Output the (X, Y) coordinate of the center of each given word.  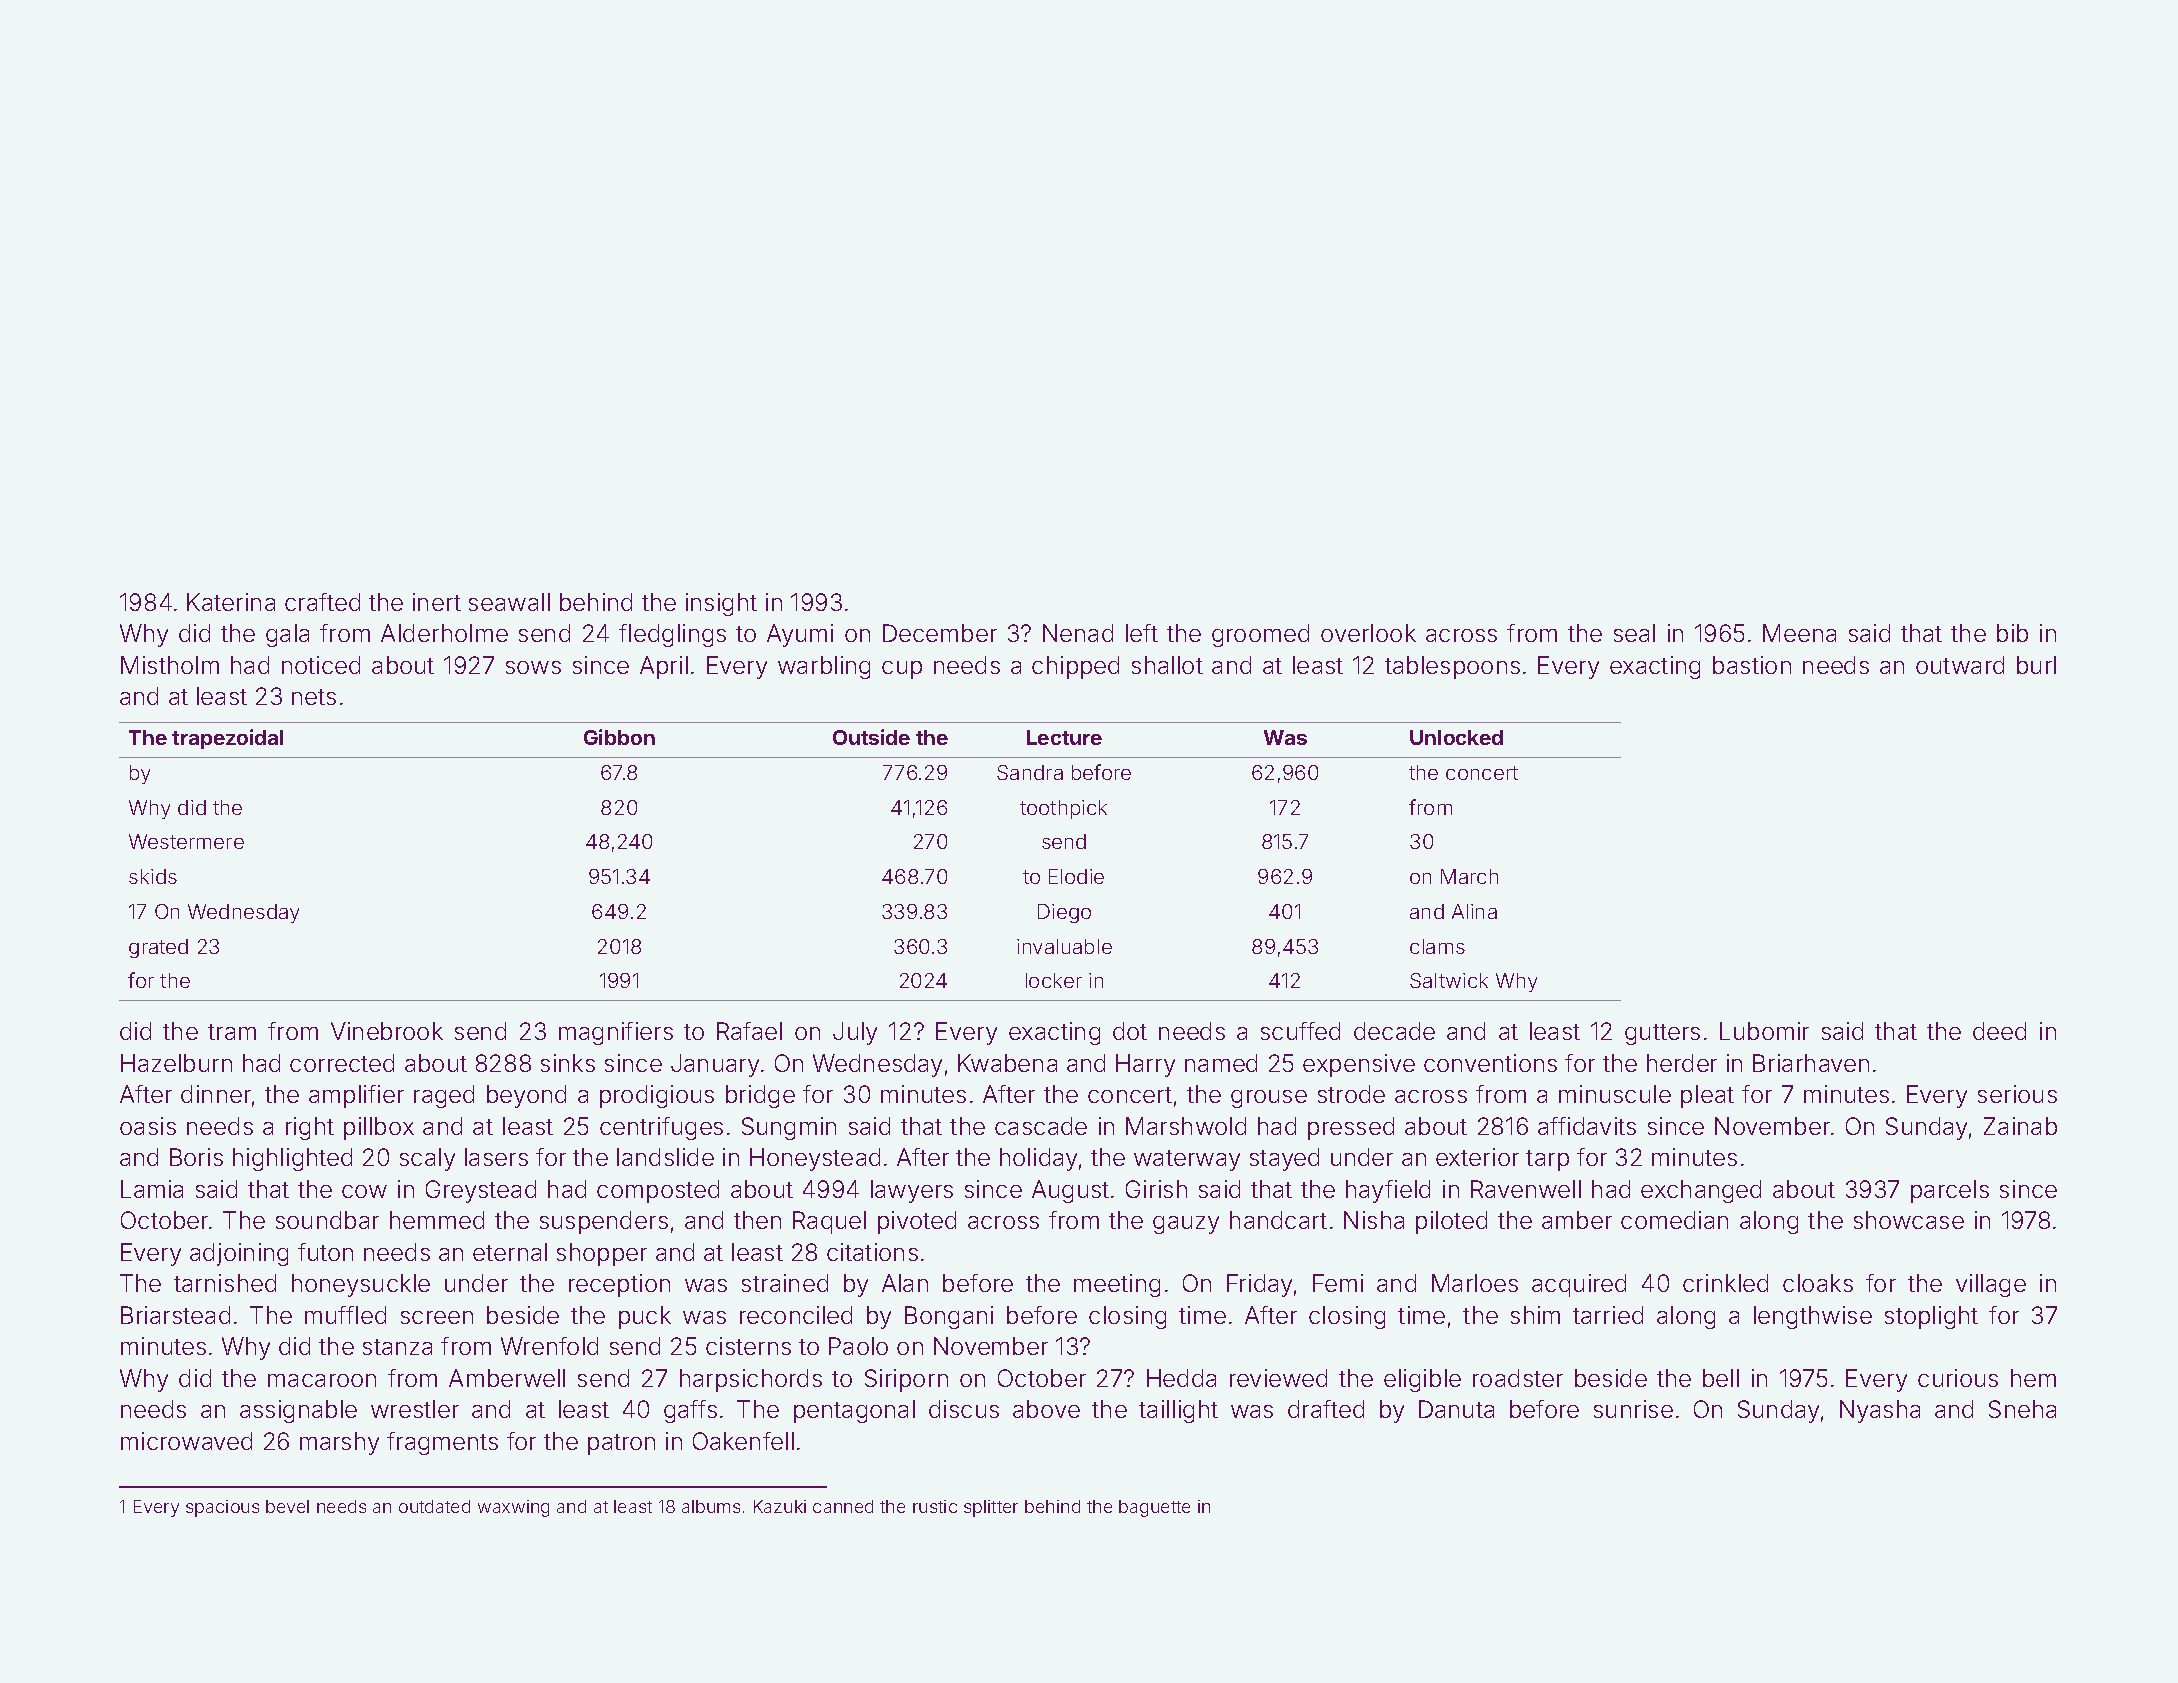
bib (2012, 633)
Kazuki (780, 1506)
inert (437, 602)
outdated (434, 1506)
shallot (1167, 665)
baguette (1154, 1508)
